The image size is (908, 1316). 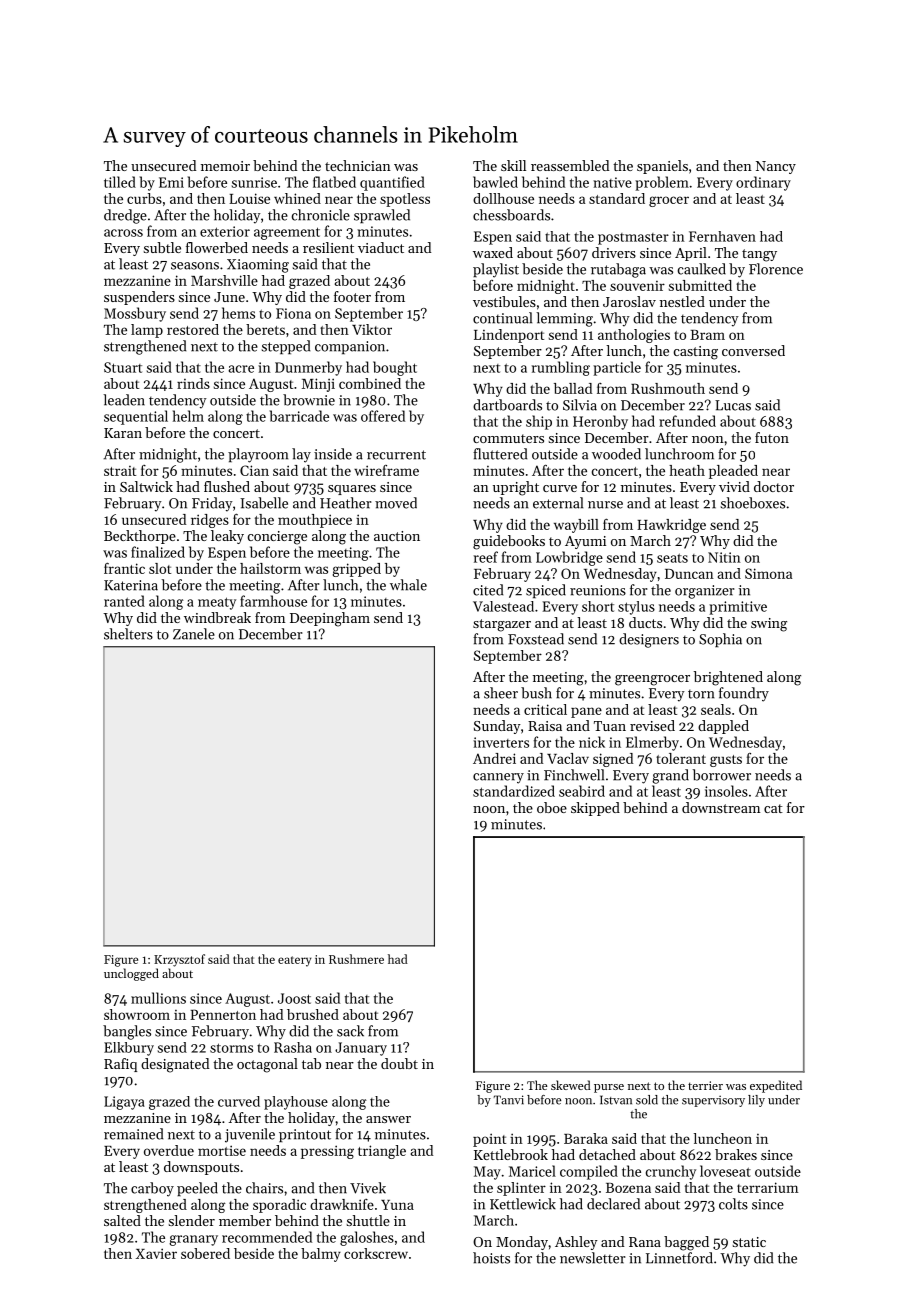 What do you see at coordinates (610, 726) in the screenshot?
I see `Tuan` at bounding box center [610, 726].
